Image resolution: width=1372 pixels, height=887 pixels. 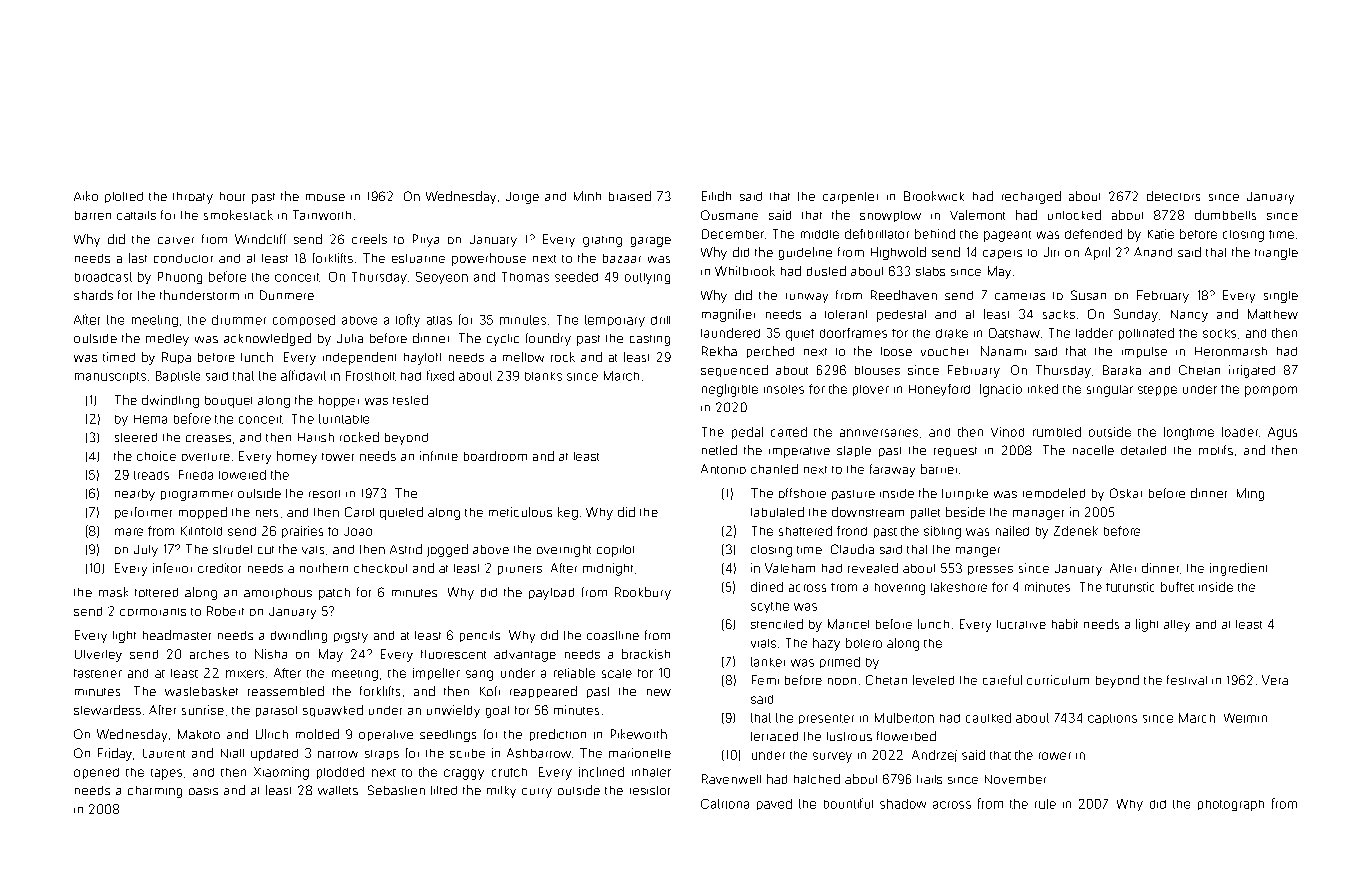 I want to click on dumbbells, so click(x=1225, y=215).
